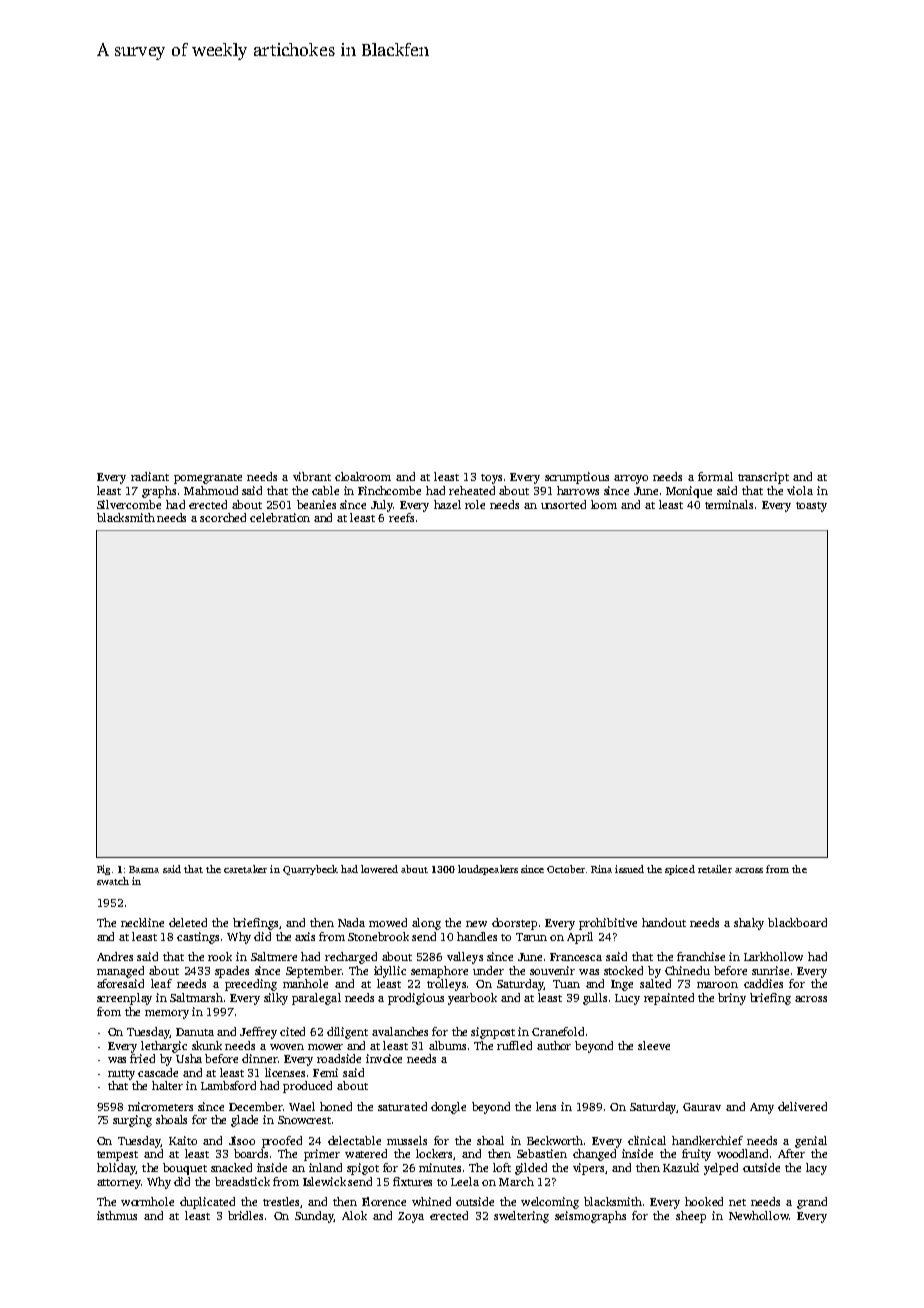 The height and width of the image is (1308, 924). Describe the element at coordinates (563, 504) in the image. I see `unsorted` at that location.
